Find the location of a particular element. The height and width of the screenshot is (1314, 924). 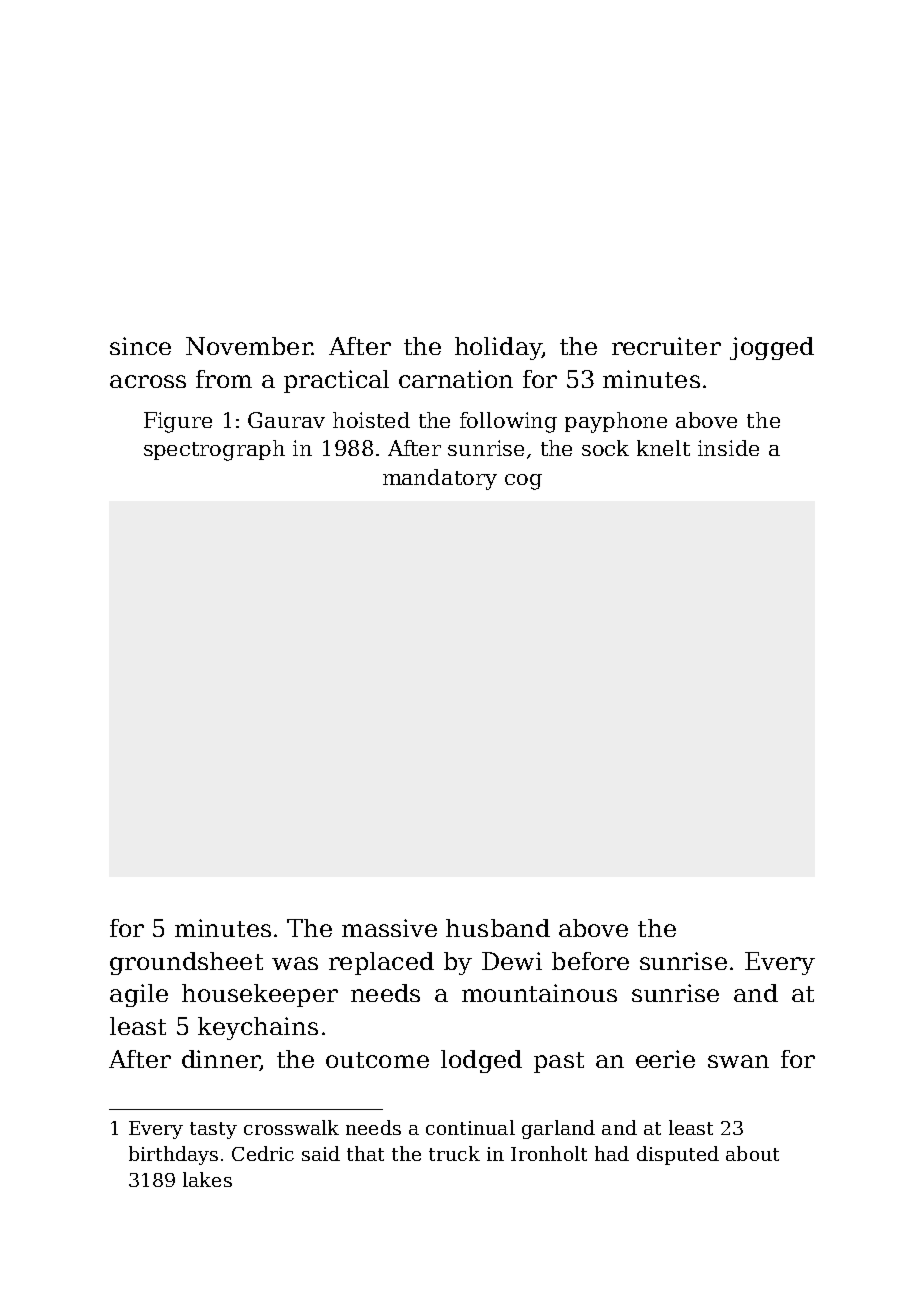

hoisted is located at coordinates (371, 420).
